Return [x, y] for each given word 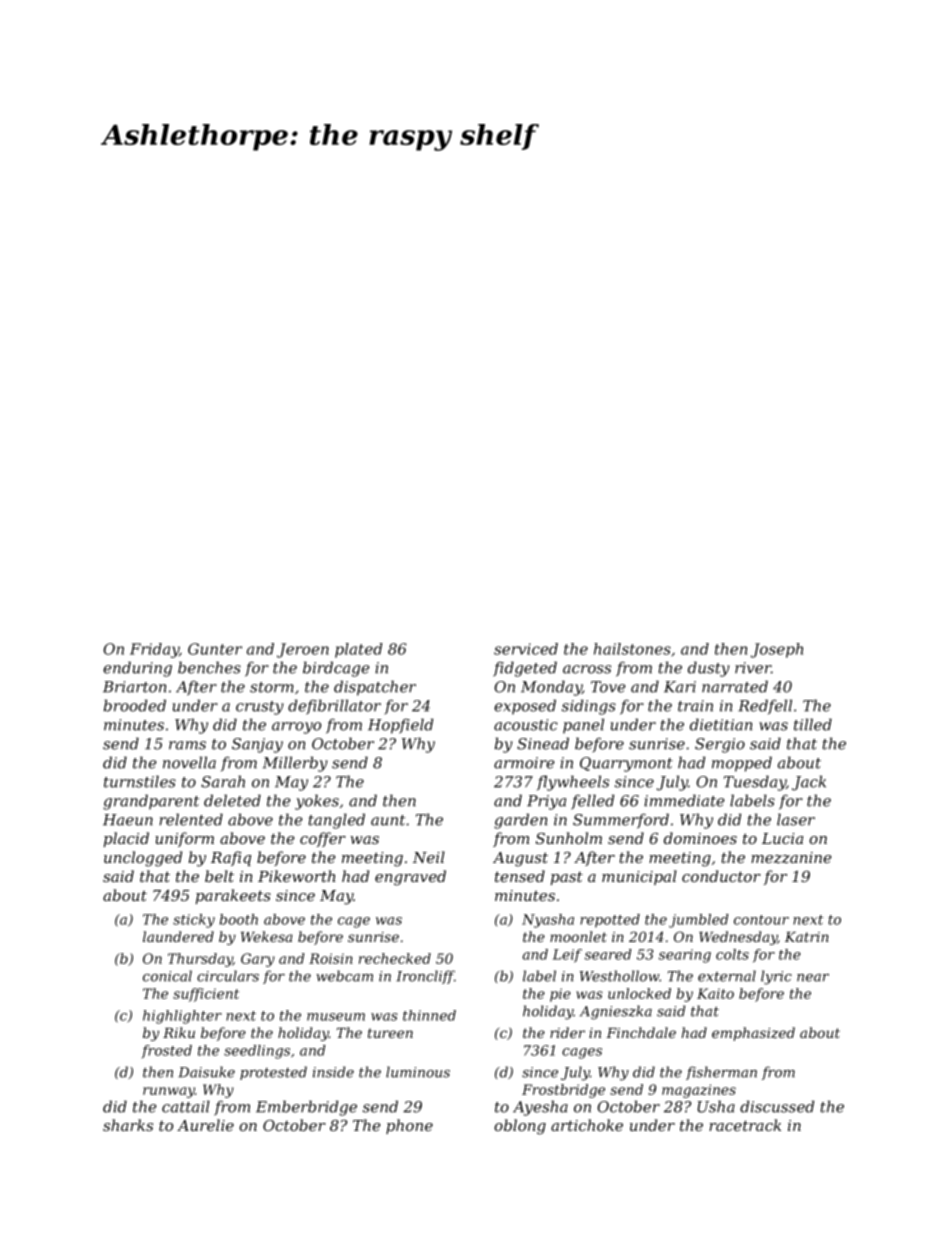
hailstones [632, 649]
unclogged [143, 859]
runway [169, 1092]
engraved [410, 878]
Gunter [215, 649]
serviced [526, 649]
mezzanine [791, 858]
